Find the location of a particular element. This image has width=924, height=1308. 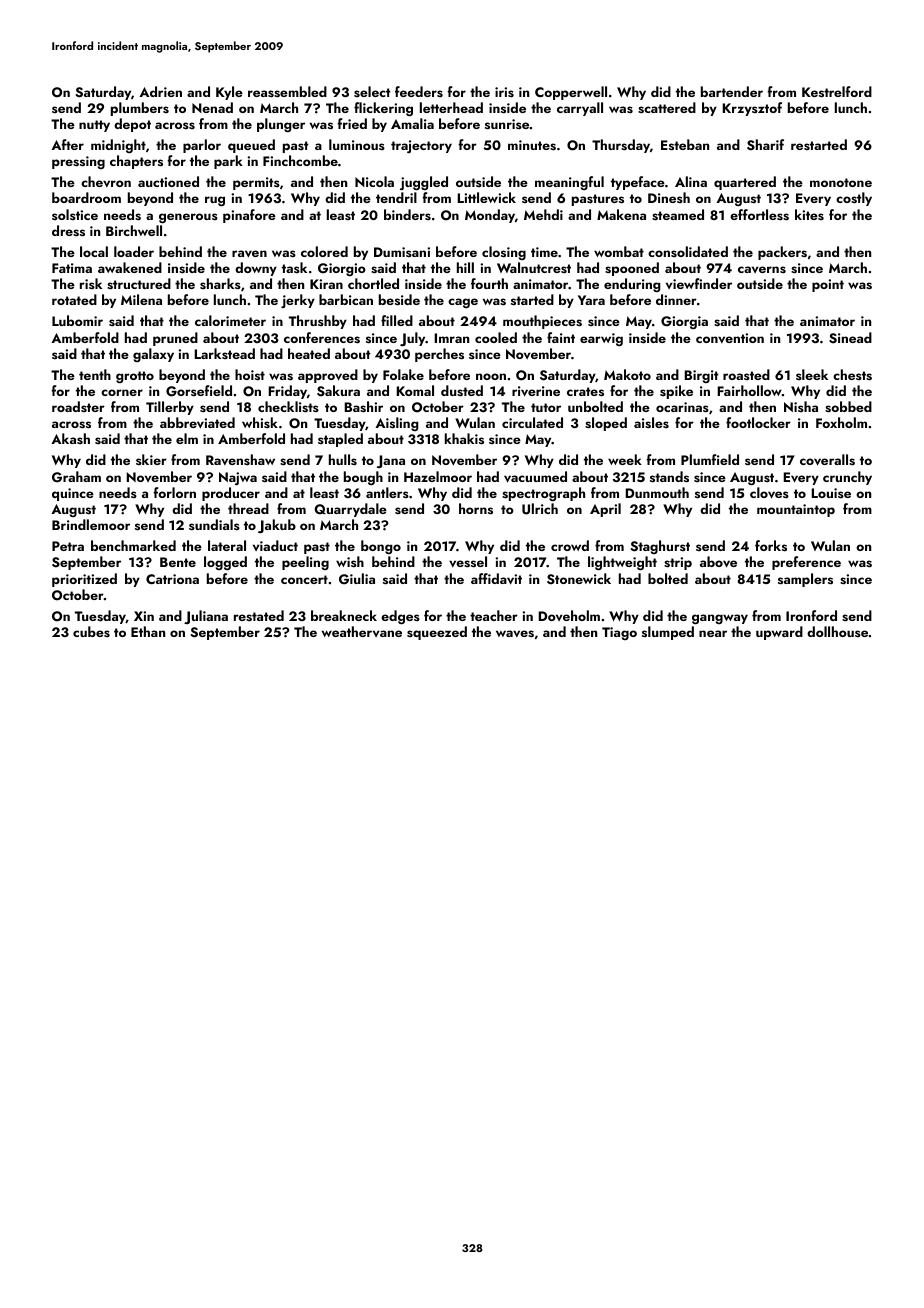

bartender is located at coordinates (732, 91).
